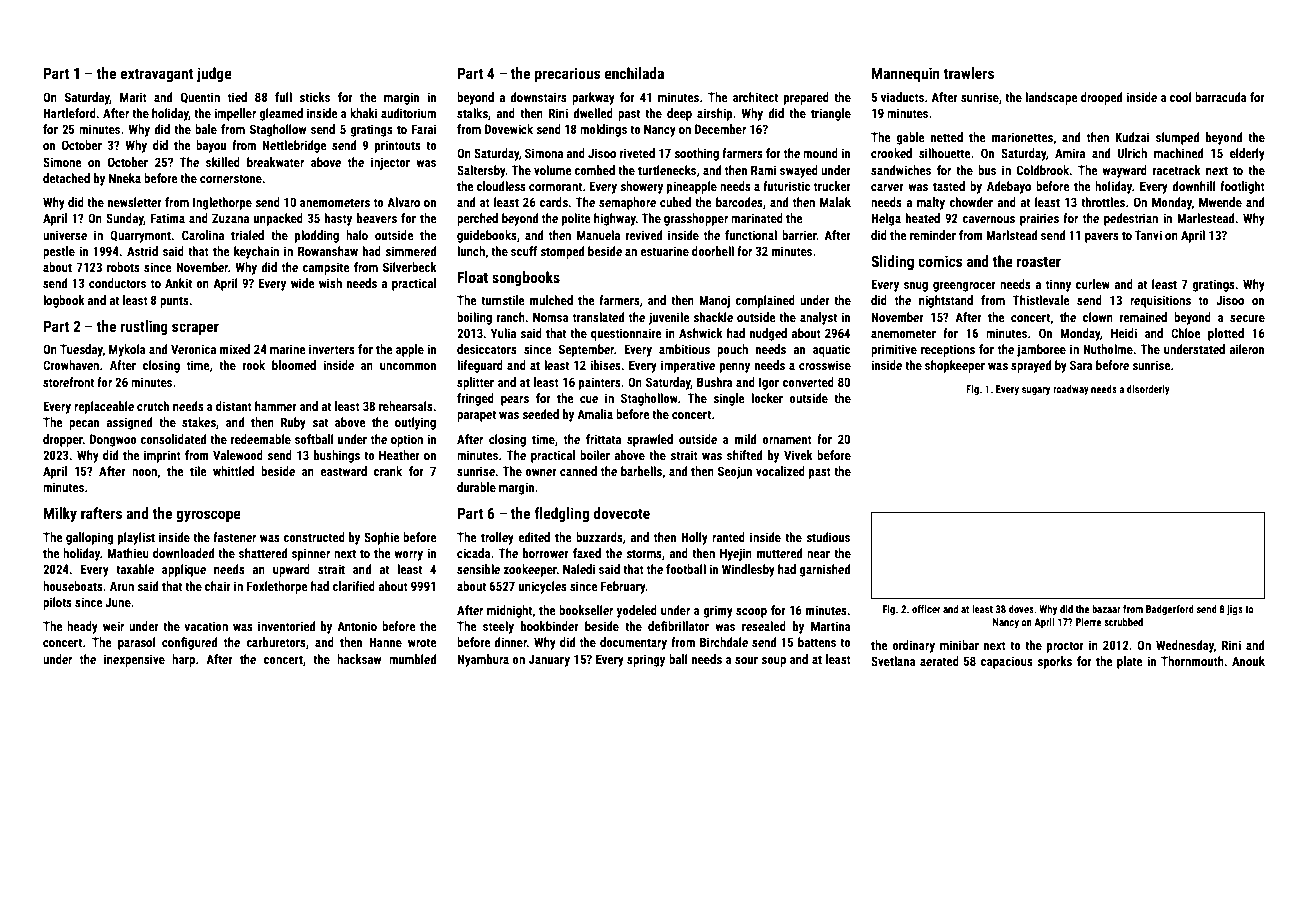 This image has height=924, width=1308. Describe the element at coordinates (1054, 662) in the image. I see `sporks` at that location.
